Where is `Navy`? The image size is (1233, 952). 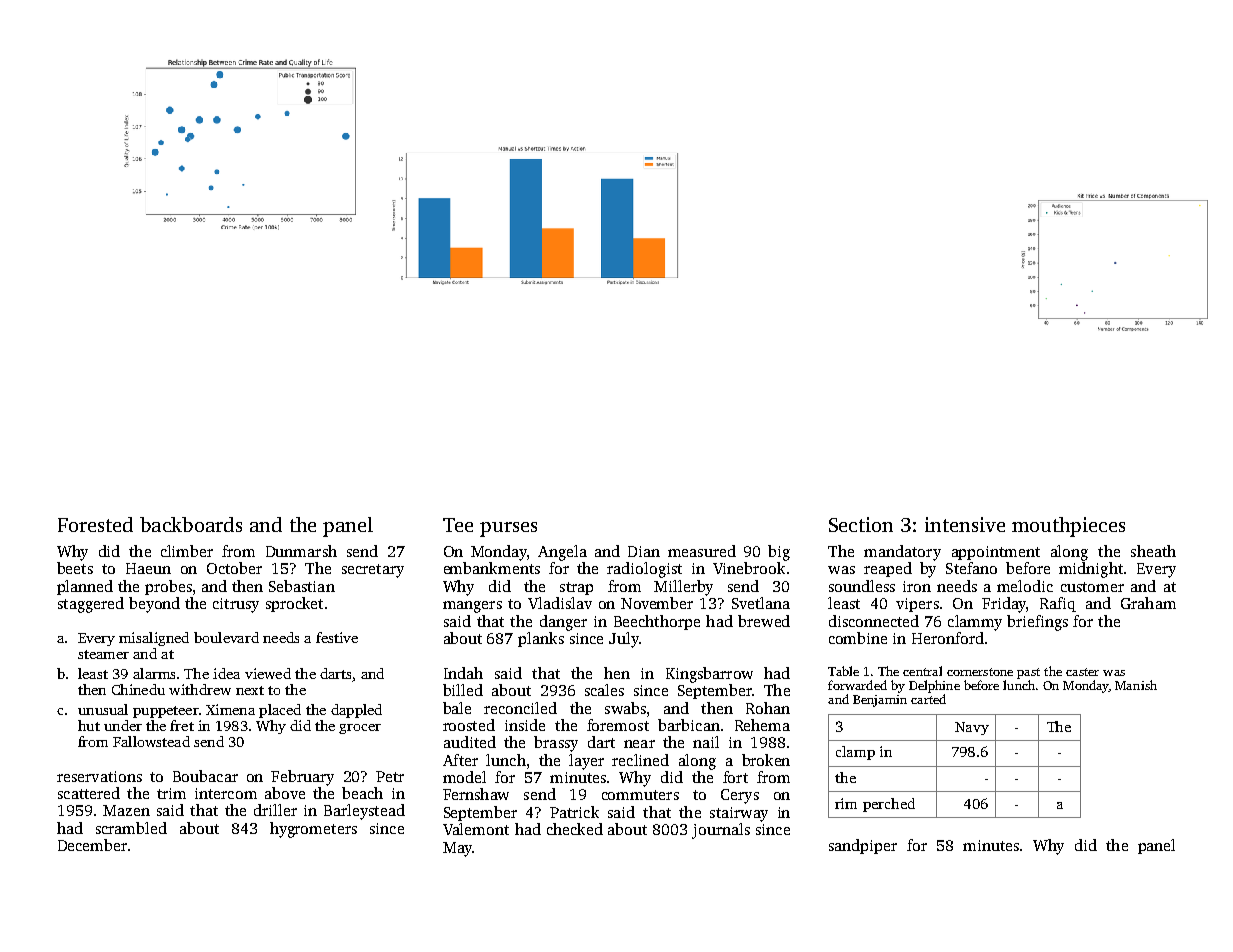 Navy is located at coordinates (972, 728).
